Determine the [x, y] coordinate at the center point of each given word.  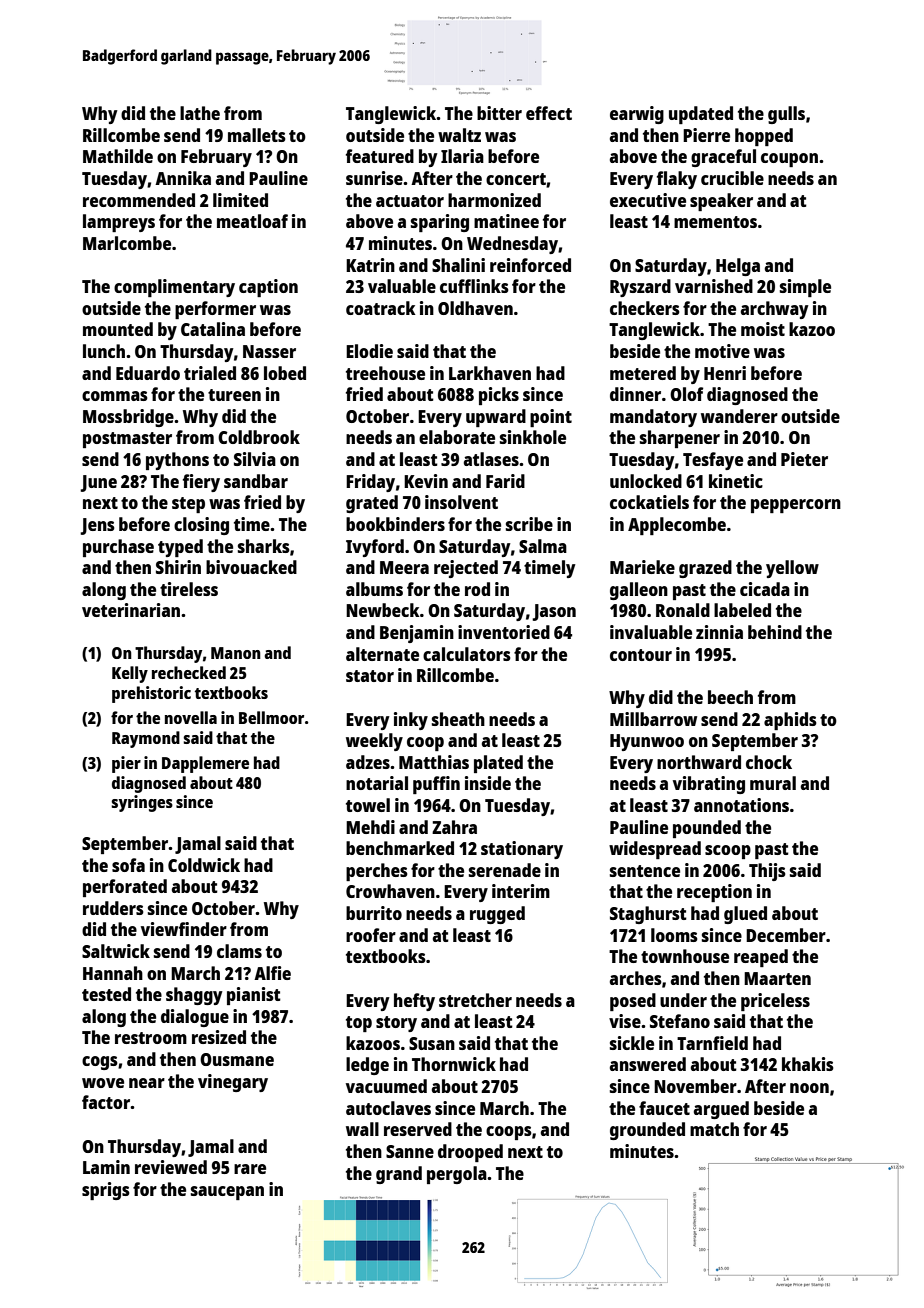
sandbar [256, 481]
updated [701, 115]
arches [636, 978]
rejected [466, 569]
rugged [497, 915]
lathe [200, 113]
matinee [506, 221]
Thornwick [454, 1064]
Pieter [804, 459]
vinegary [233, 1083]
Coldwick [204, 865]
